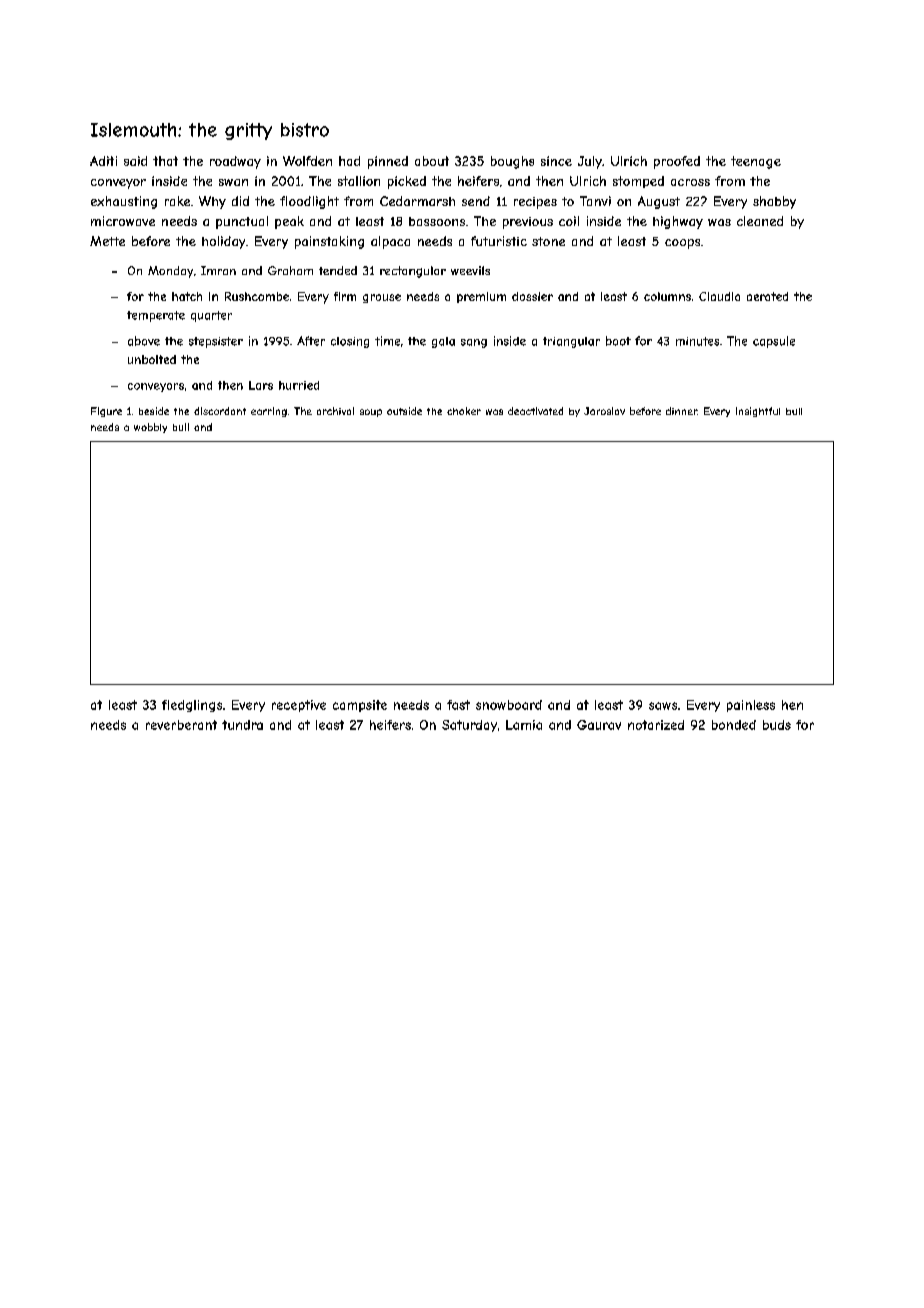 The width and height of the screenshot is (924, 1308). What do you see at coordinates (481, 297) in the screenshot?
I see `premium` at bounding box center [481, 297].
